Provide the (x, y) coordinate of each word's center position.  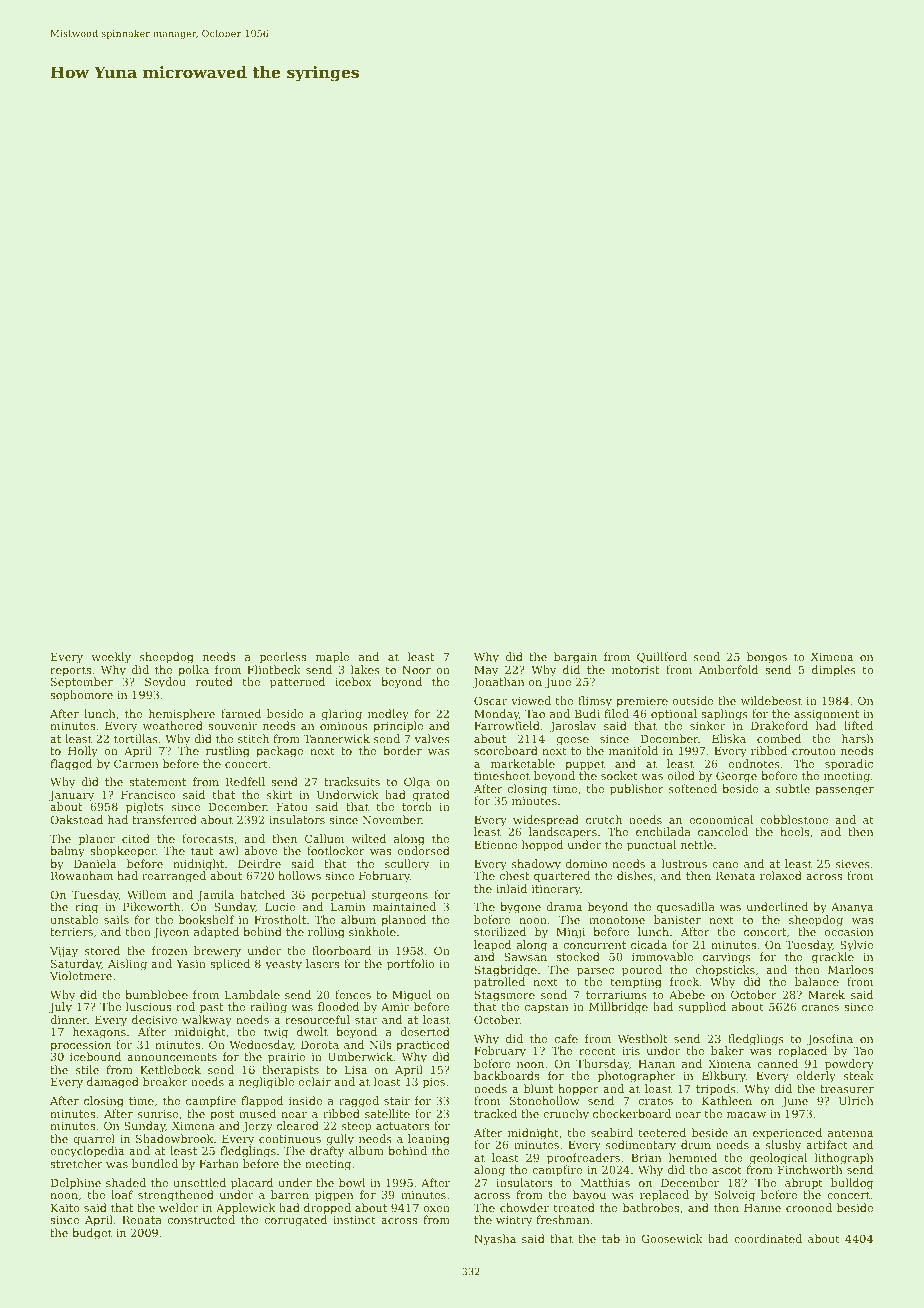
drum (696, 1144)
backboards (506, 1075)
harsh (858, 738)
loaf (122, 1194)
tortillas (136, 738)
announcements (172, 1057)
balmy (67, 852)
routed (214, 681)
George (736, 777)
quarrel (94, 1140)
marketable (523, 763)
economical (721, 819)
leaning (429, 1140)
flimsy (595, 702)
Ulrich (856, 1100)
